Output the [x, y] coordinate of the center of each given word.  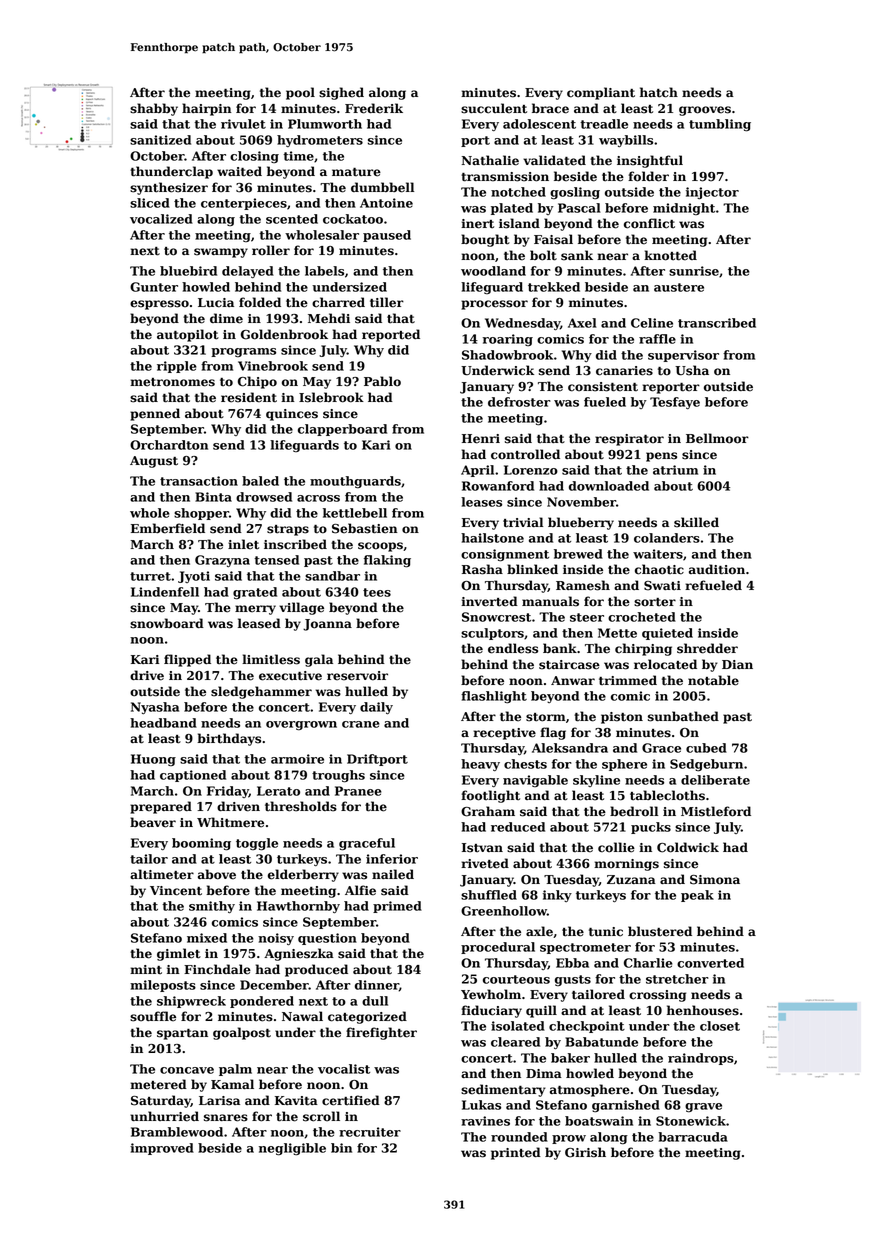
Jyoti [194, 577]
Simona [715, 880]
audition [717, 569]
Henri [481, 439]
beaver [153, 822]
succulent [494, 108]
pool [300, 93]
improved [162, 1149]
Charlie [648, 963]
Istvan [482, 848]
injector [712, 193]
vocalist [344, 1069]
